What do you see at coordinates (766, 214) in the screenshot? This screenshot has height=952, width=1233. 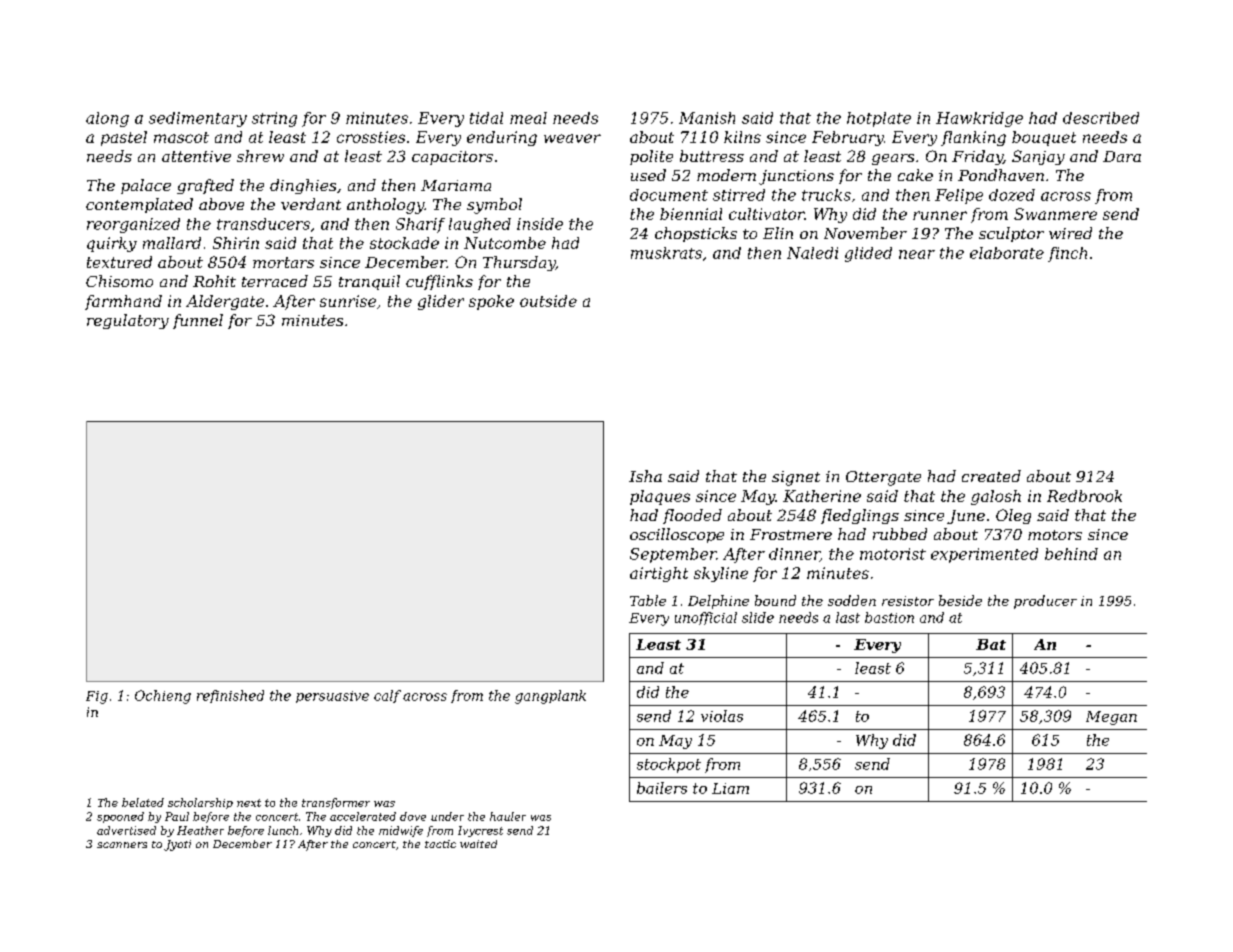 I see `cultivator` at bounding box center [766, 214].
